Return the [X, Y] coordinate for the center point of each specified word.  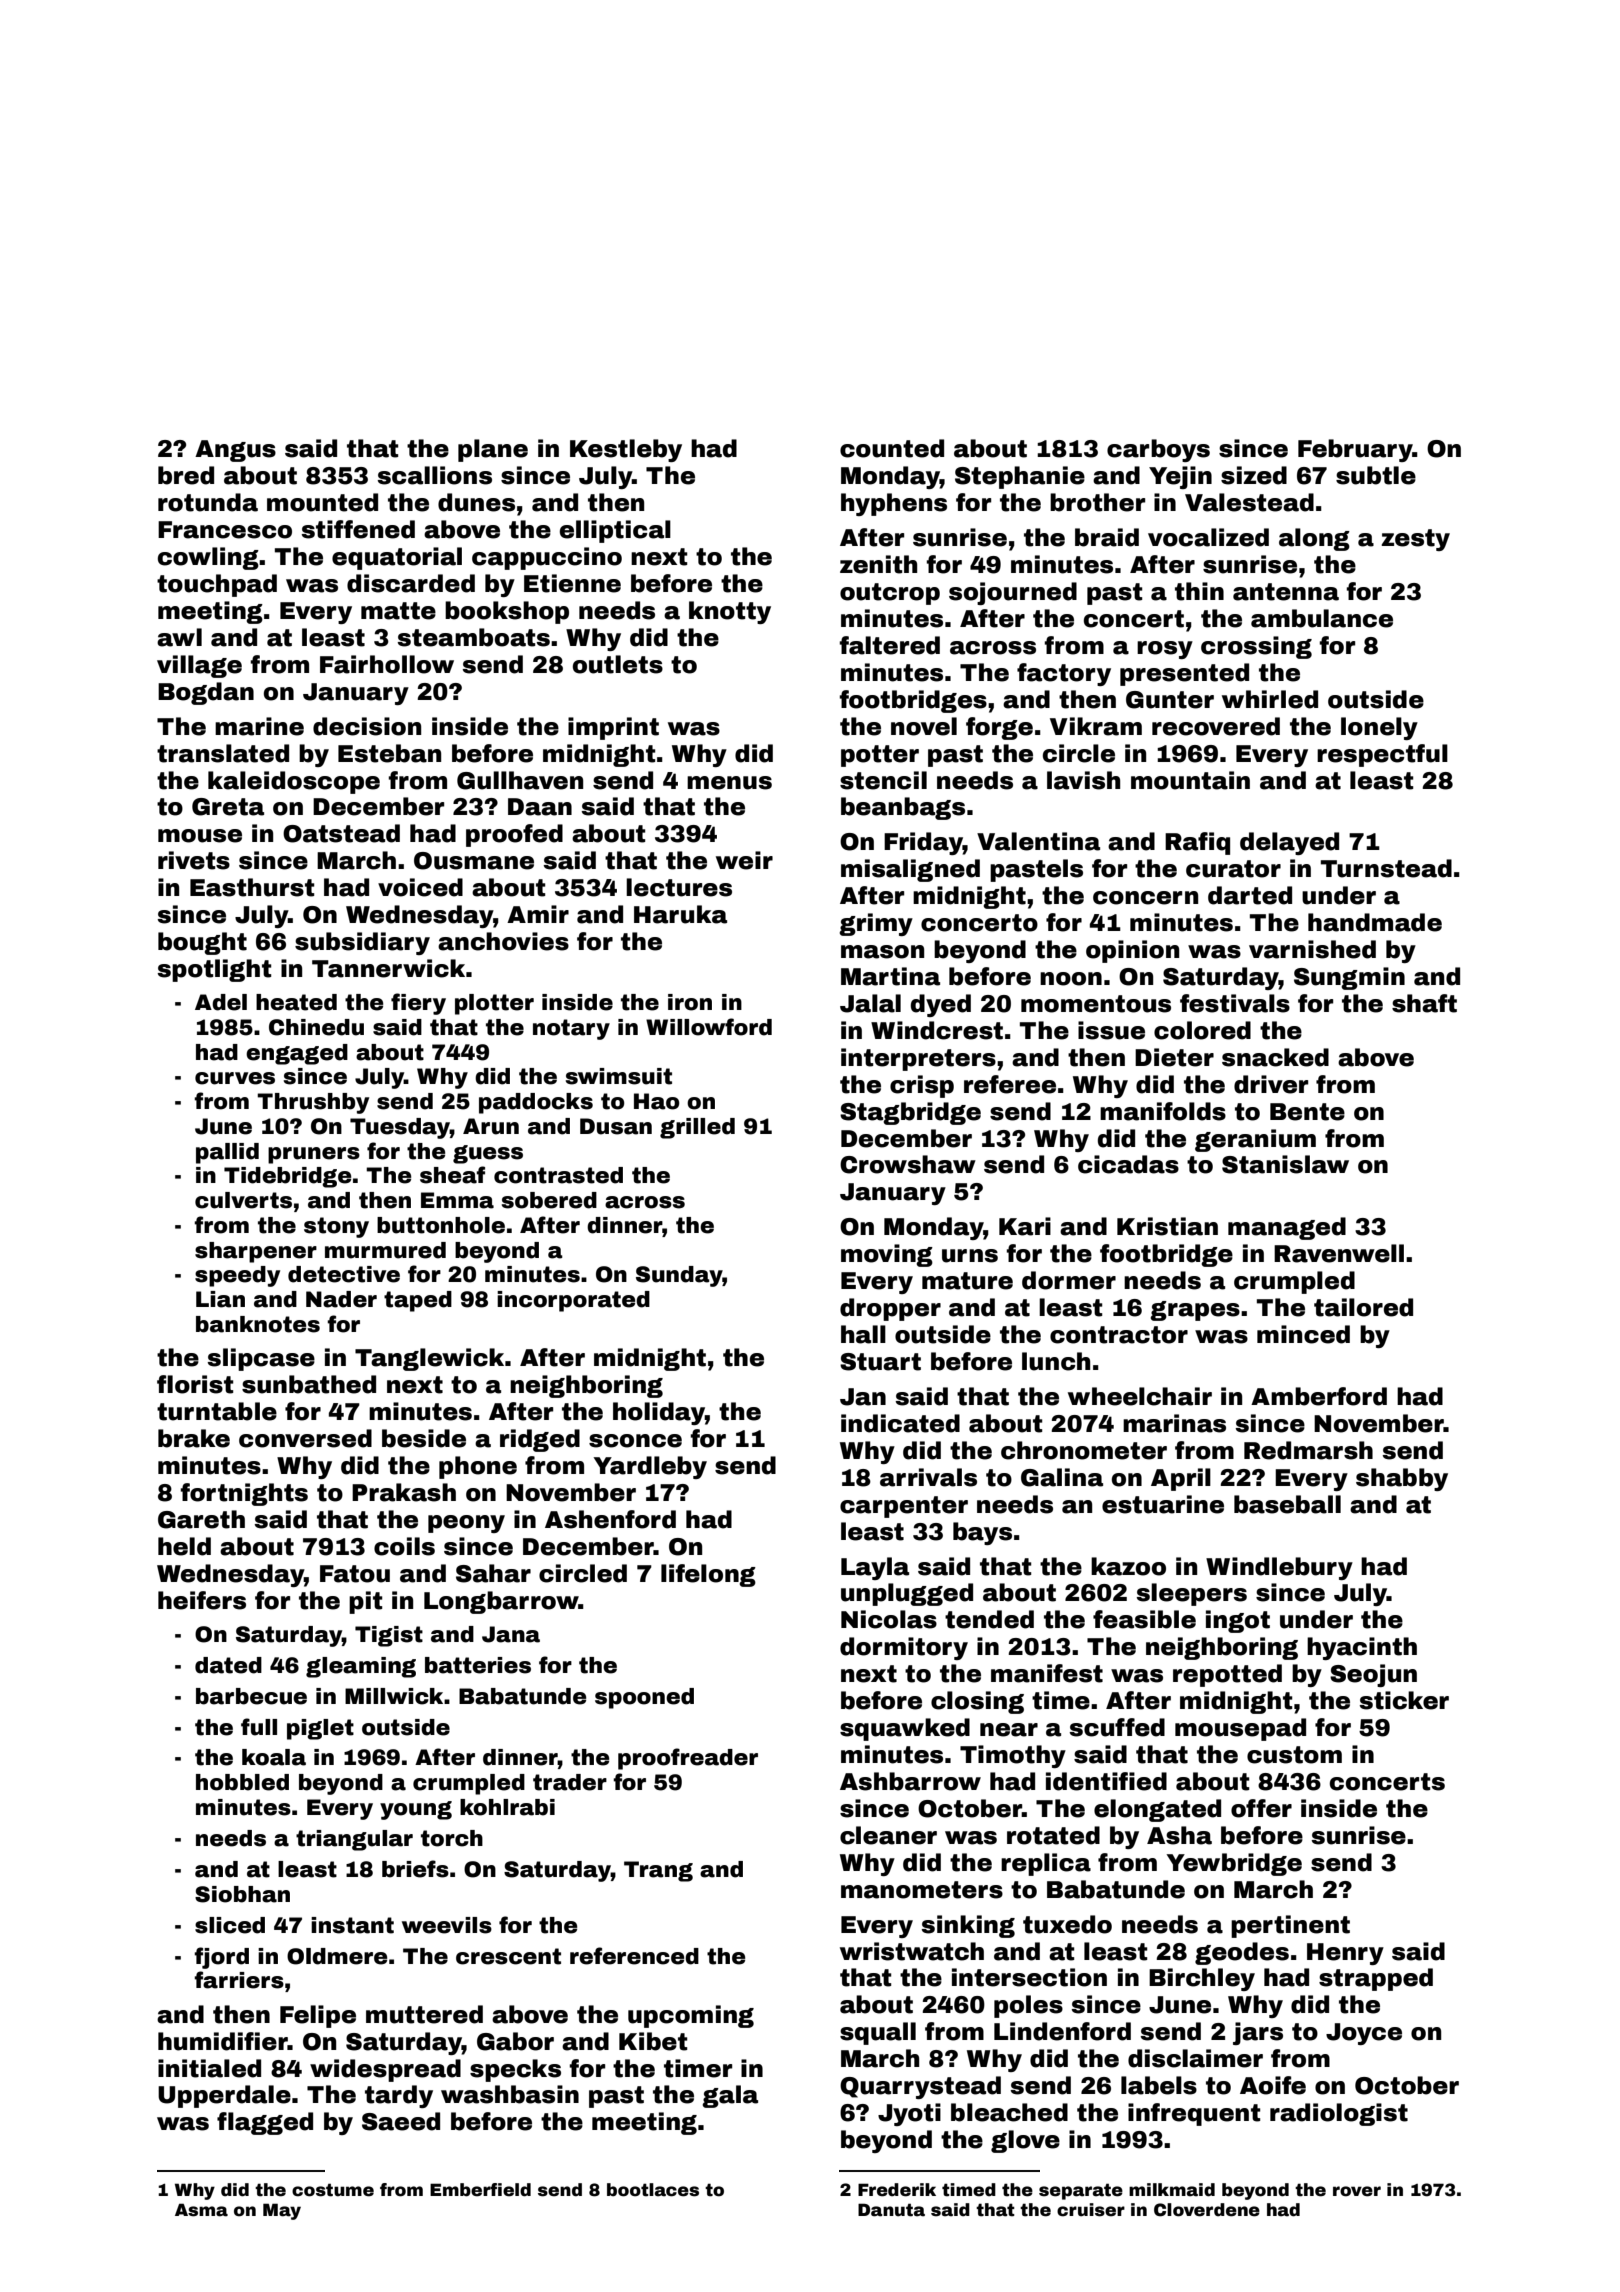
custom [1294, 1755]
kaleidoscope [294, 782]
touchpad [217, 585]
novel [924, 726]
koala [274, 1757]
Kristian [1167, 1226]
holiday [659, 1413]
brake [194, 1438]
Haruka [680, 914]
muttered [424, 2014]
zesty [1415, 540]
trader [570, 1782]
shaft [1424, 1003]
